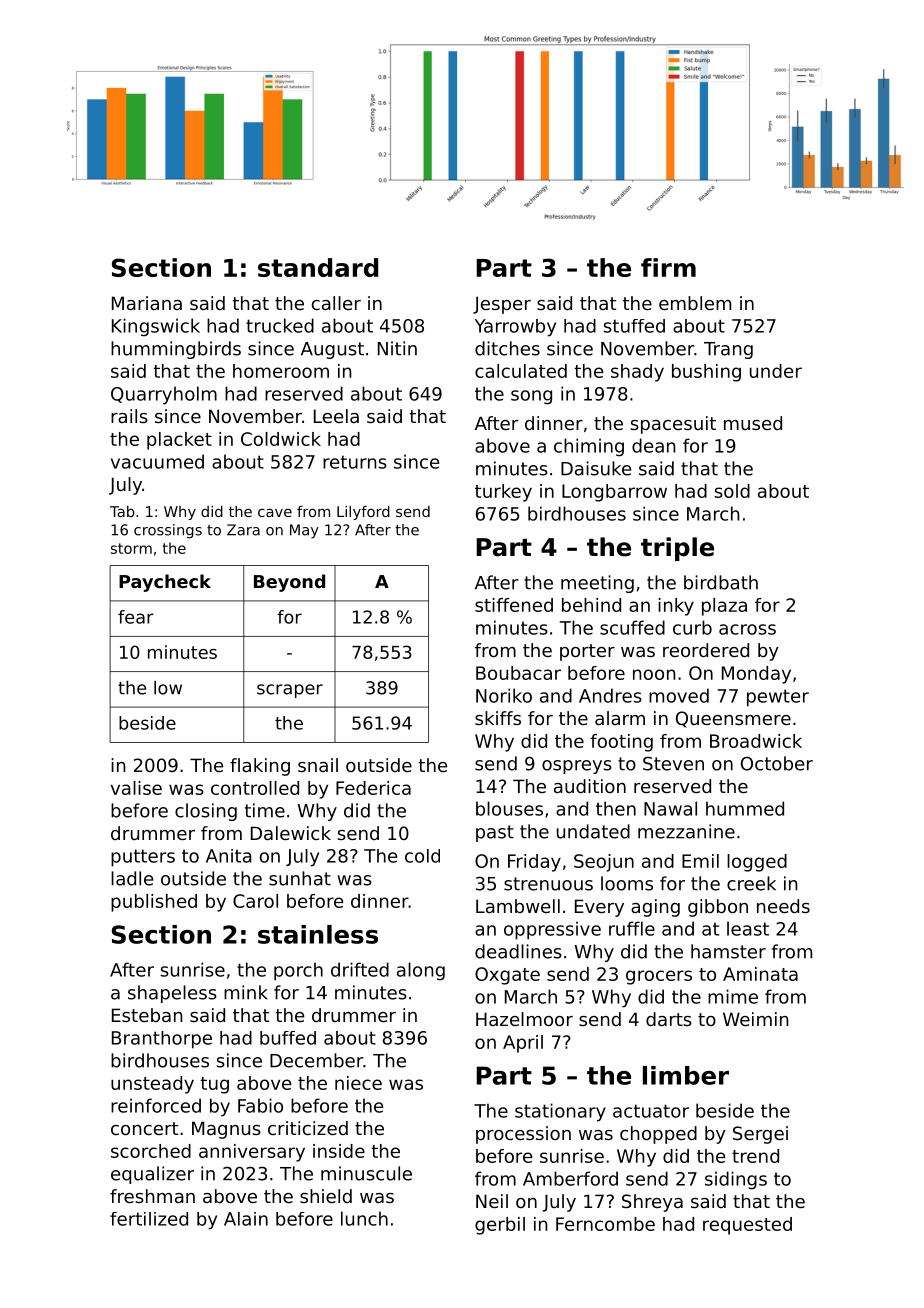  I want to click on fertilized, so click(149, 1219).
